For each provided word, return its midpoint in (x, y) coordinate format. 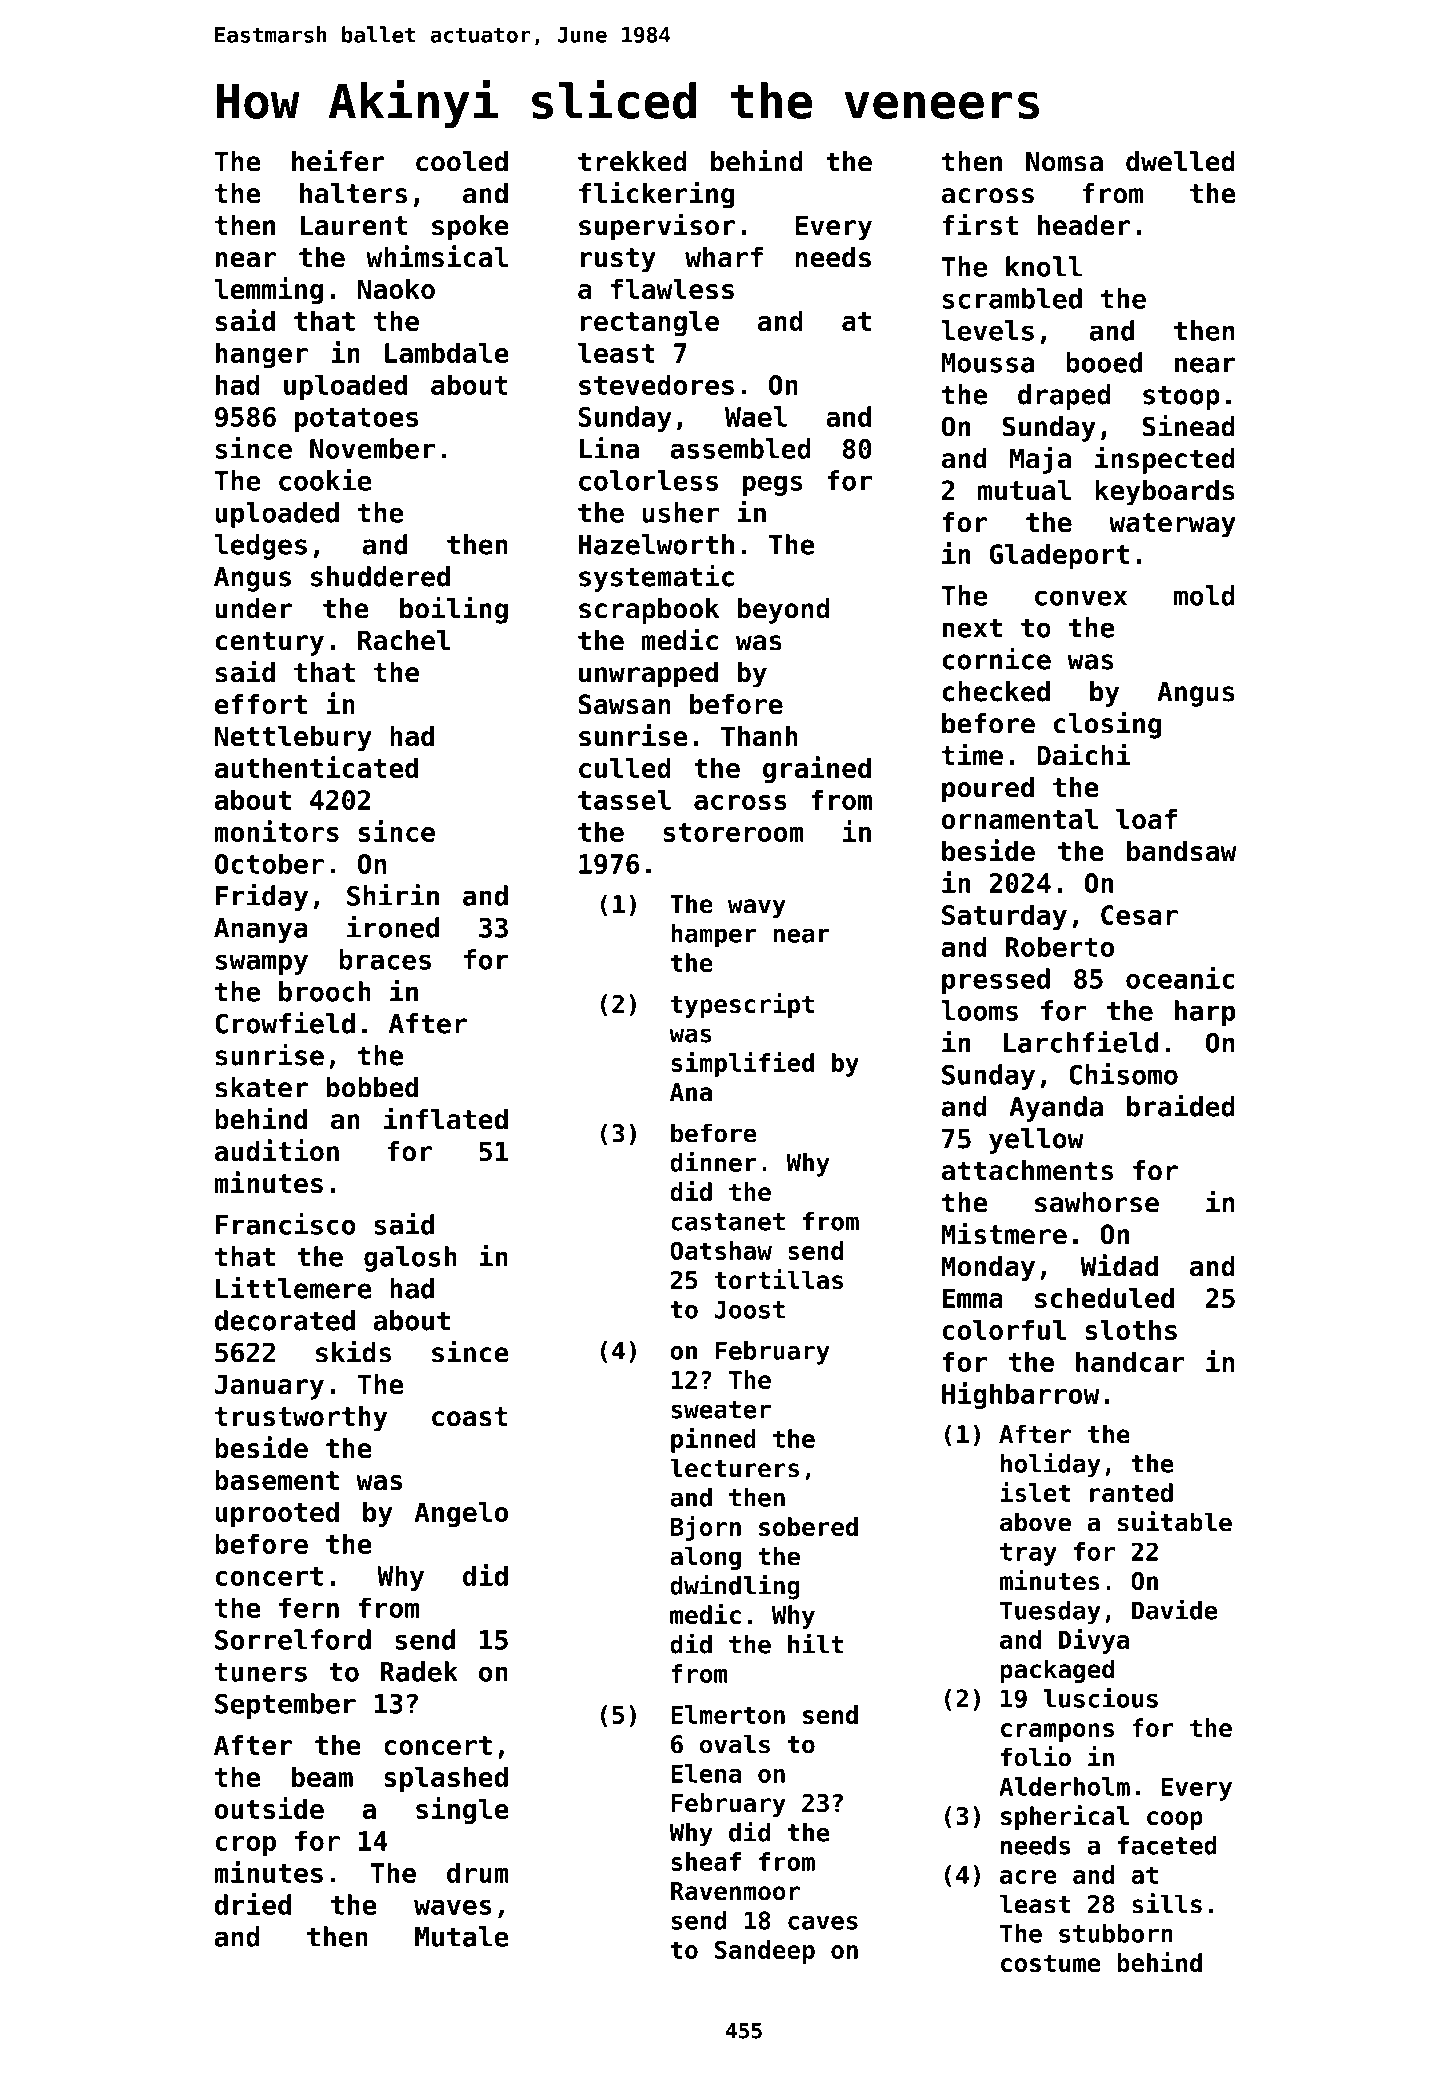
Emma (972, 1298)
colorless (648, 480)
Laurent (354, 225)
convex (1081, 598)
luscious (1101, 1697)
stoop (1181, 397)
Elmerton (728, 1714)
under (253, 608)
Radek (419, 1671)
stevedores (656, 384)
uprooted (277, 1514)
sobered (808, 1526)
